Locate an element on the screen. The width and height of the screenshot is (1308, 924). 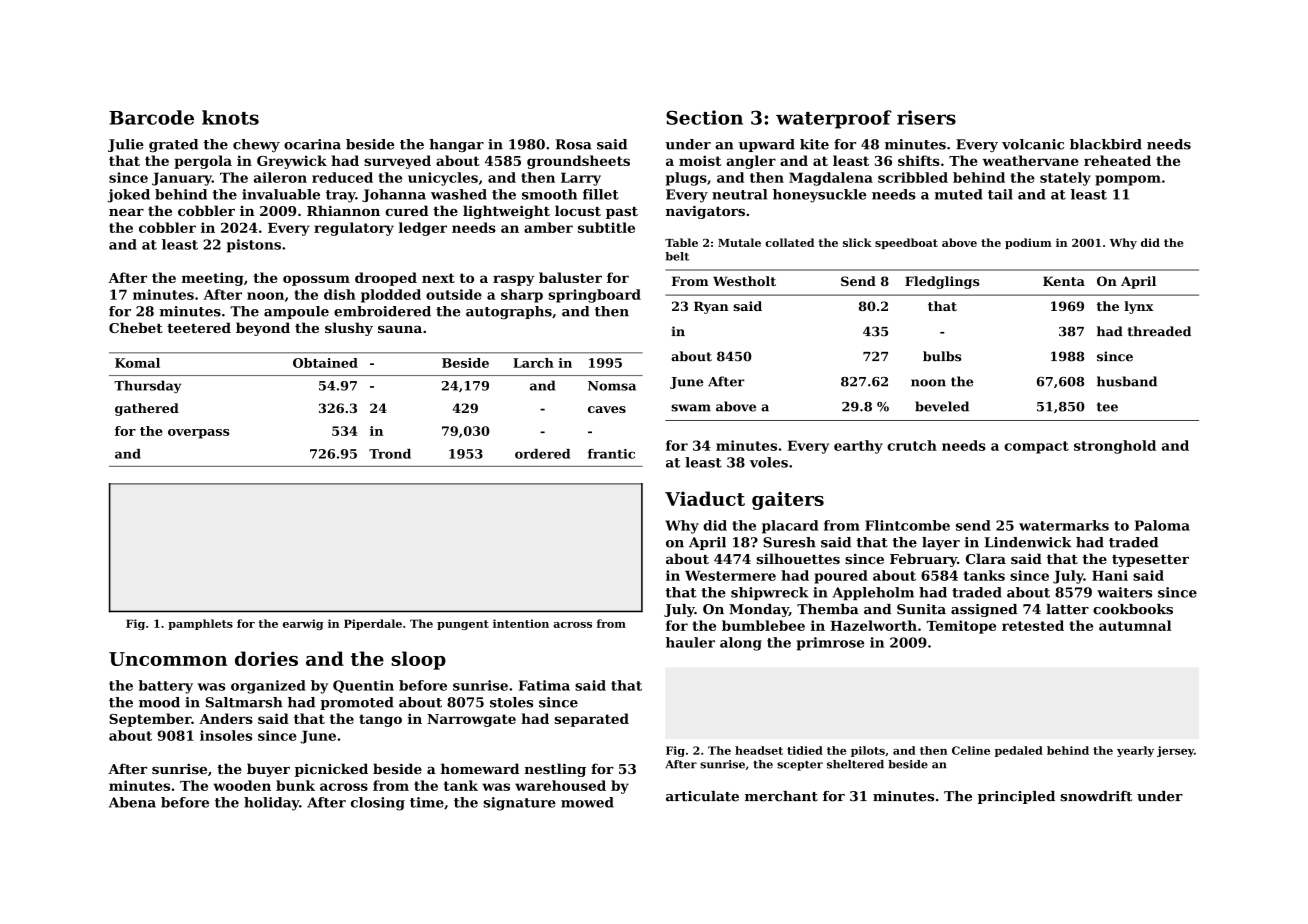
September is located at coordinates (150, 720).
